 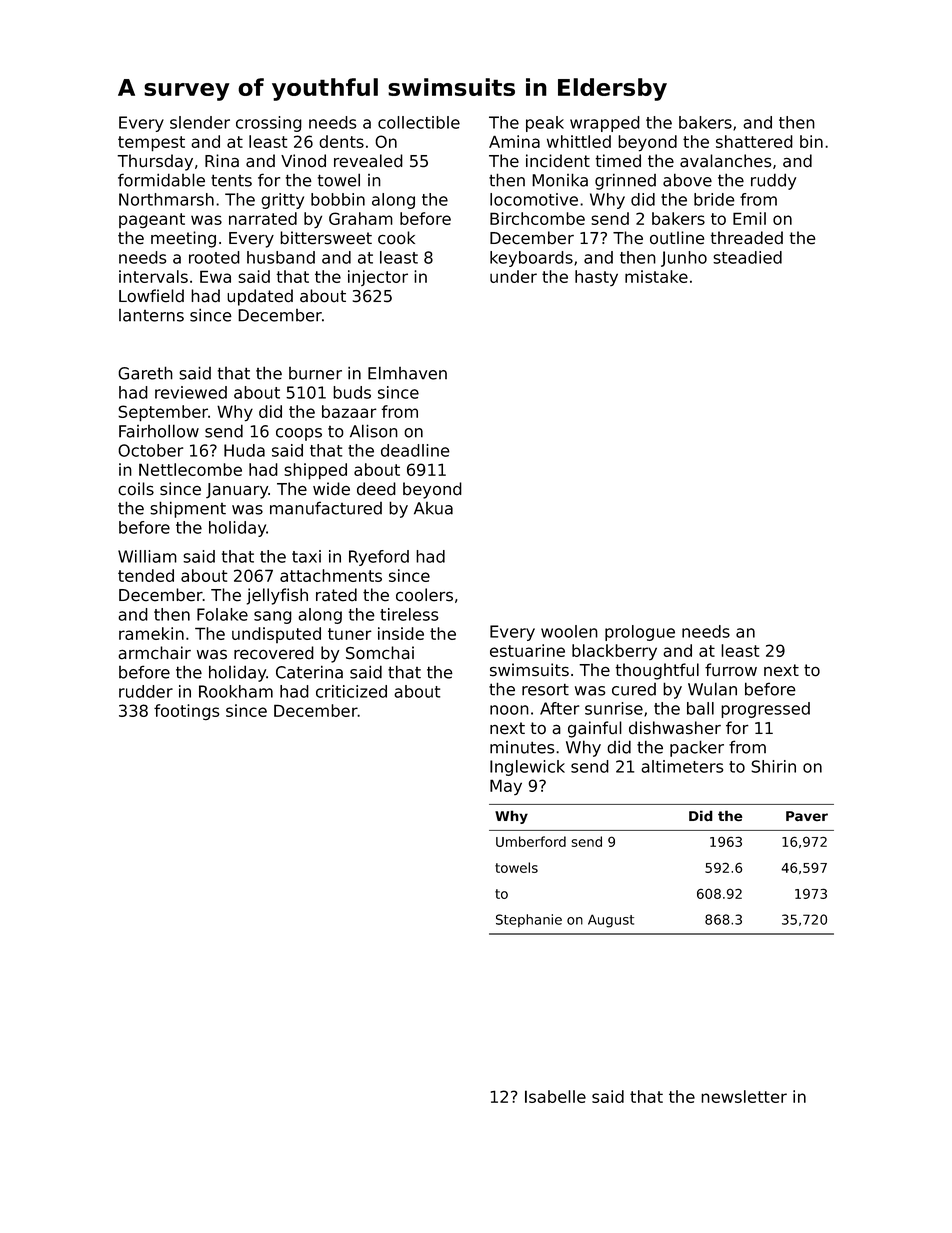 I want to click on mistake, so click(x=656, y=276).
